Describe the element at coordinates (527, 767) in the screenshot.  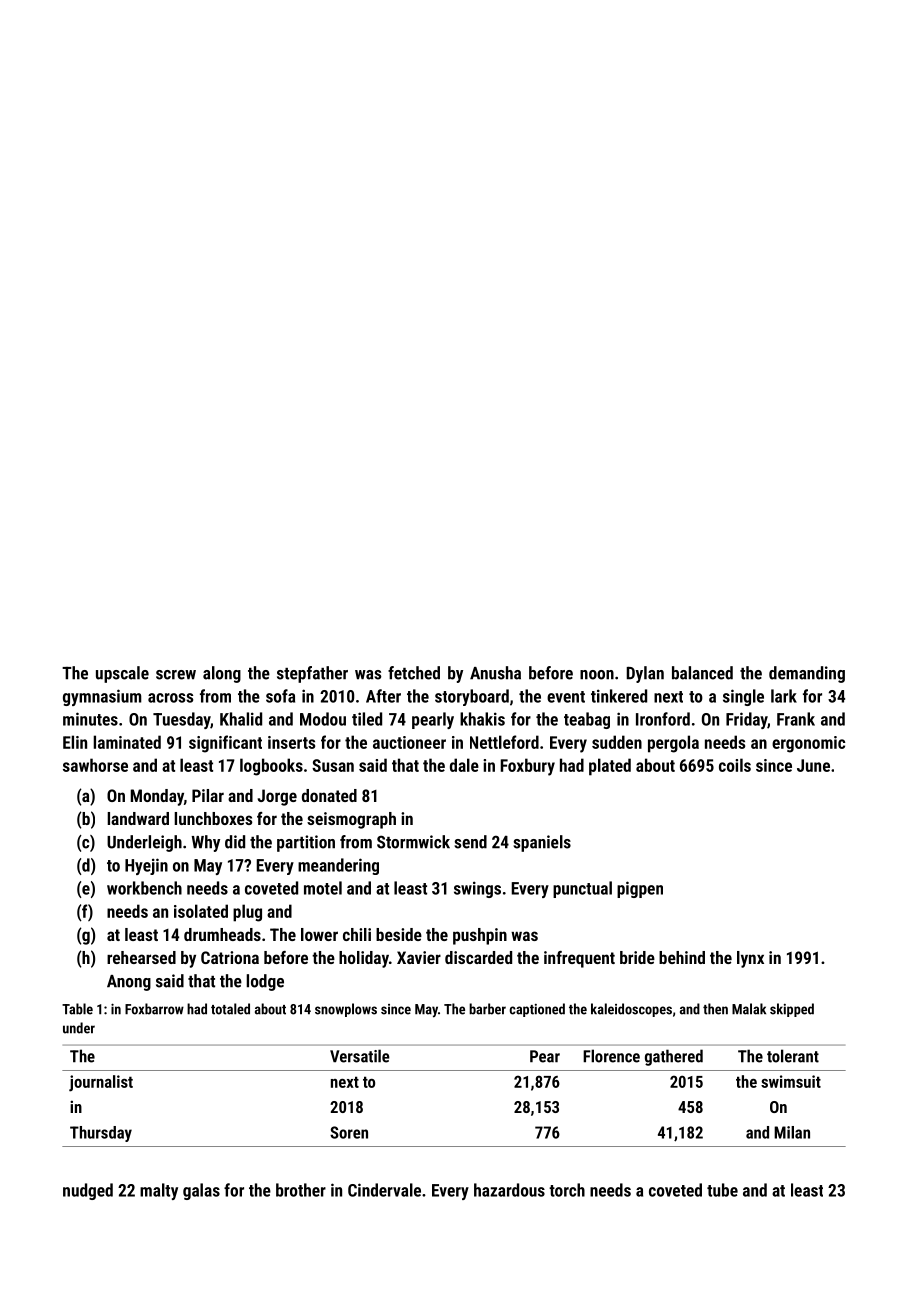
I see `Foxbury` at that location.
